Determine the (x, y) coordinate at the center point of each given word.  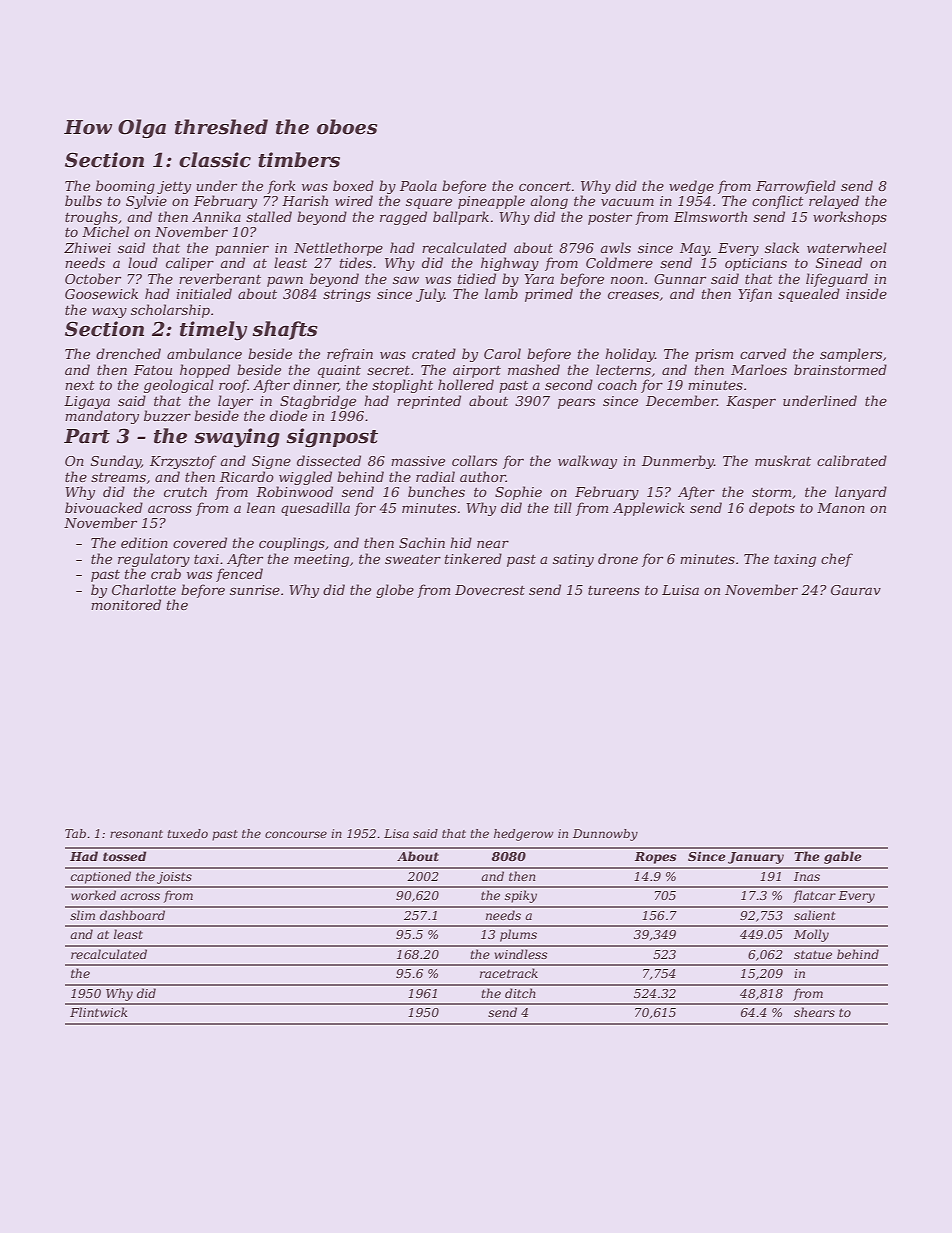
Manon (841, 508)
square (429, 203)
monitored (126, 604)
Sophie (518, 493)
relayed (834, 202)
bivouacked (104, 507)
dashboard (132, 915)
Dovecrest (490, 590)
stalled (269, 216)
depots (772, 509)
